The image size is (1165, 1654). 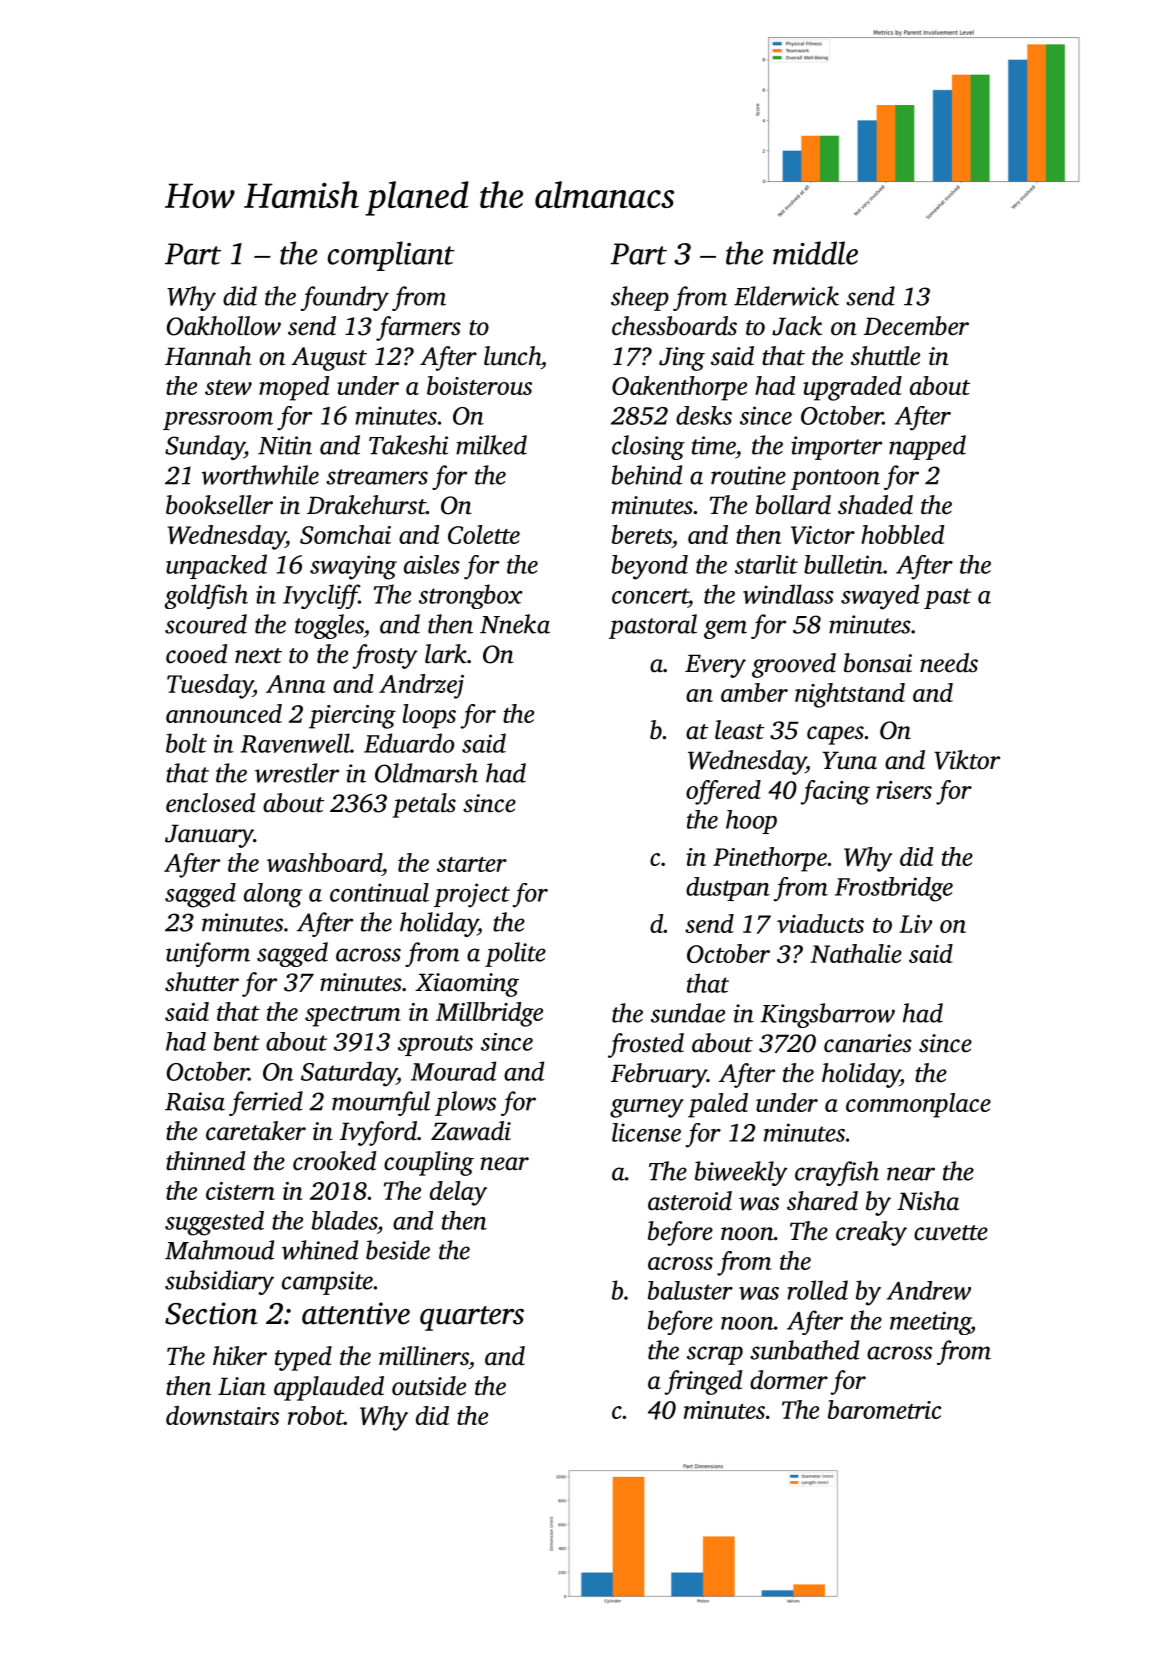 I want to click on needs, so click(x=949, y=663).
